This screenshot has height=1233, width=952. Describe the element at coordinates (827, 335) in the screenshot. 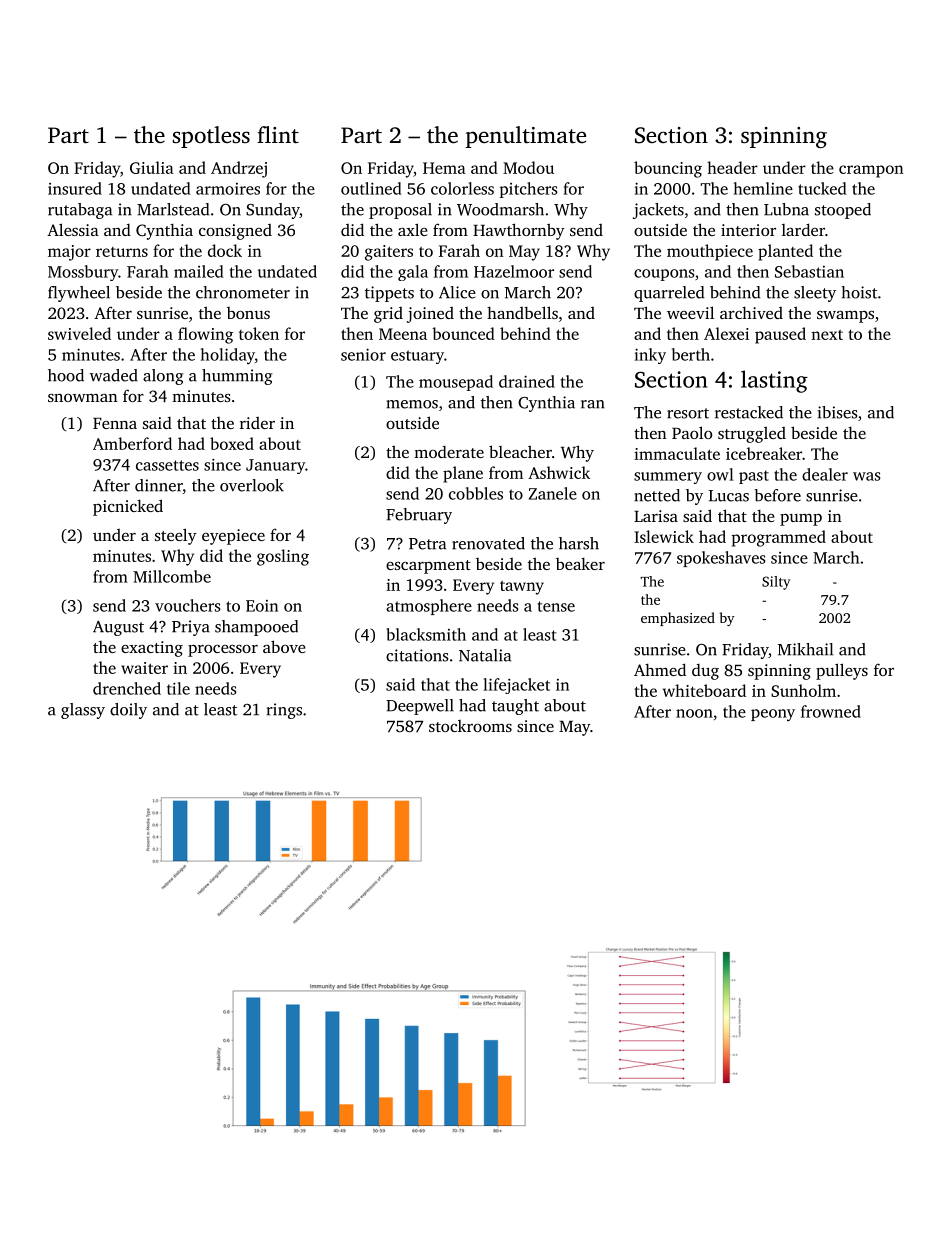

I see `next` at that location.
